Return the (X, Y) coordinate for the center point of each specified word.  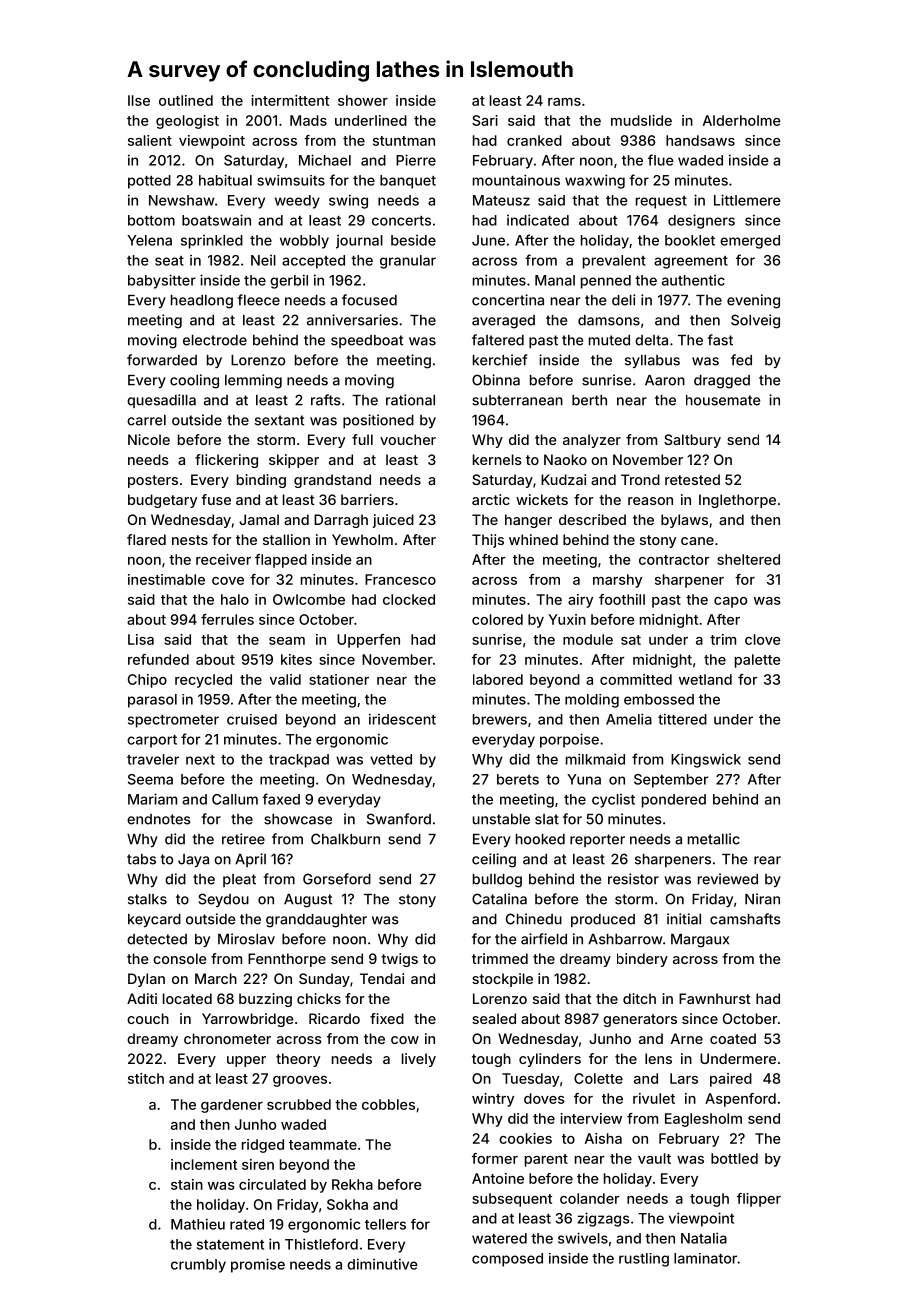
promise (258, 1265)
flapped (281, 561)
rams (564, 102)
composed (507, 1260)
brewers (500, 719)
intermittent (290, 100)
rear (767, 860)
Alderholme (742, 120)
